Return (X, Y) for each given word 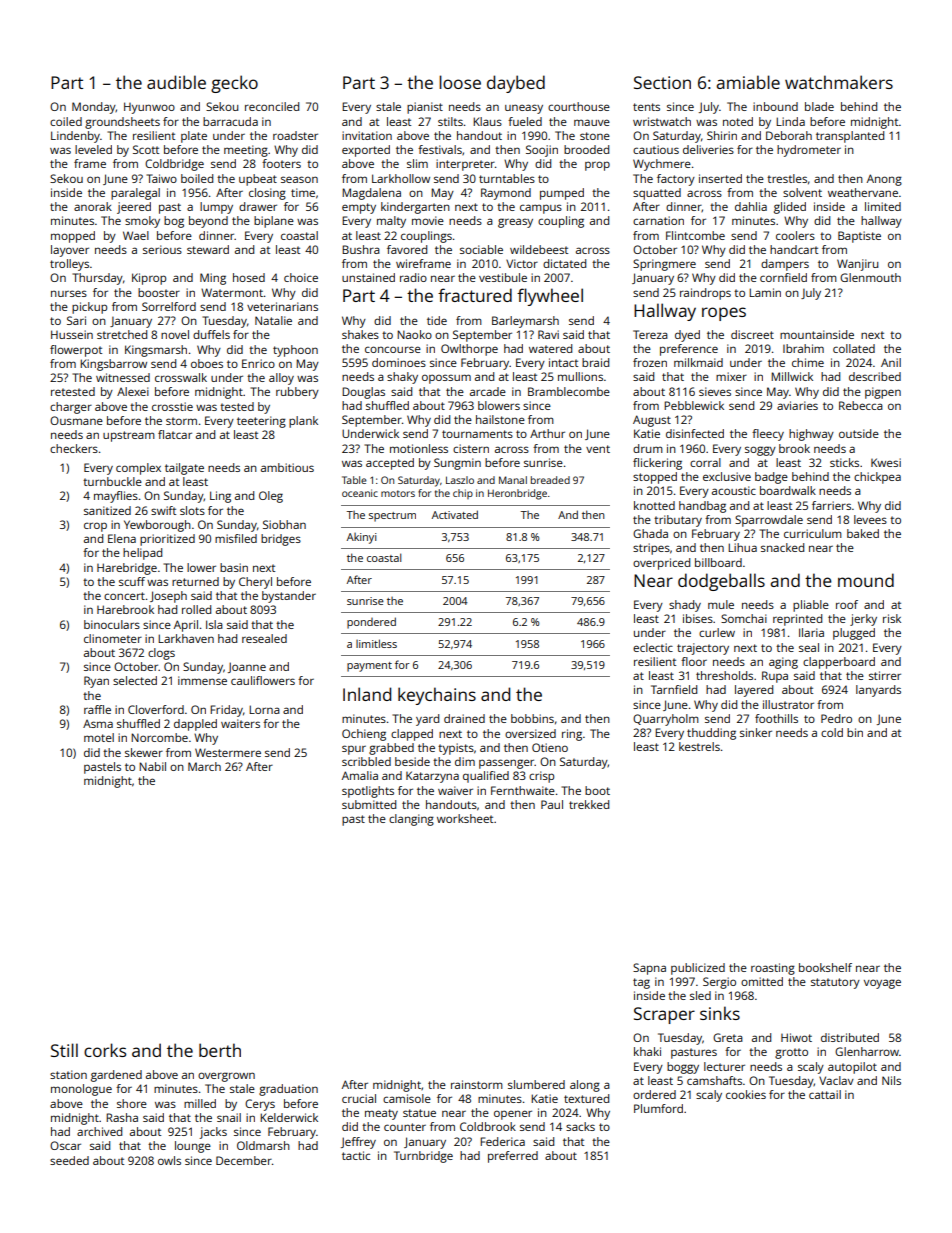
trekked (589, 804)
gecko (234, 84)
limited (883, 206)
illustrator (788, 704)
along (585, 1086)
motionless (419, 448)
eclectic (653, 647)
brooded (586, 149)
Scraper (664, 1015)
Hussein (72, 334)
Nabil (152, 766)
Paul (552, 804)
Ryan (96, 682)
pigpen (883, 393)
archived (99, 1131)
